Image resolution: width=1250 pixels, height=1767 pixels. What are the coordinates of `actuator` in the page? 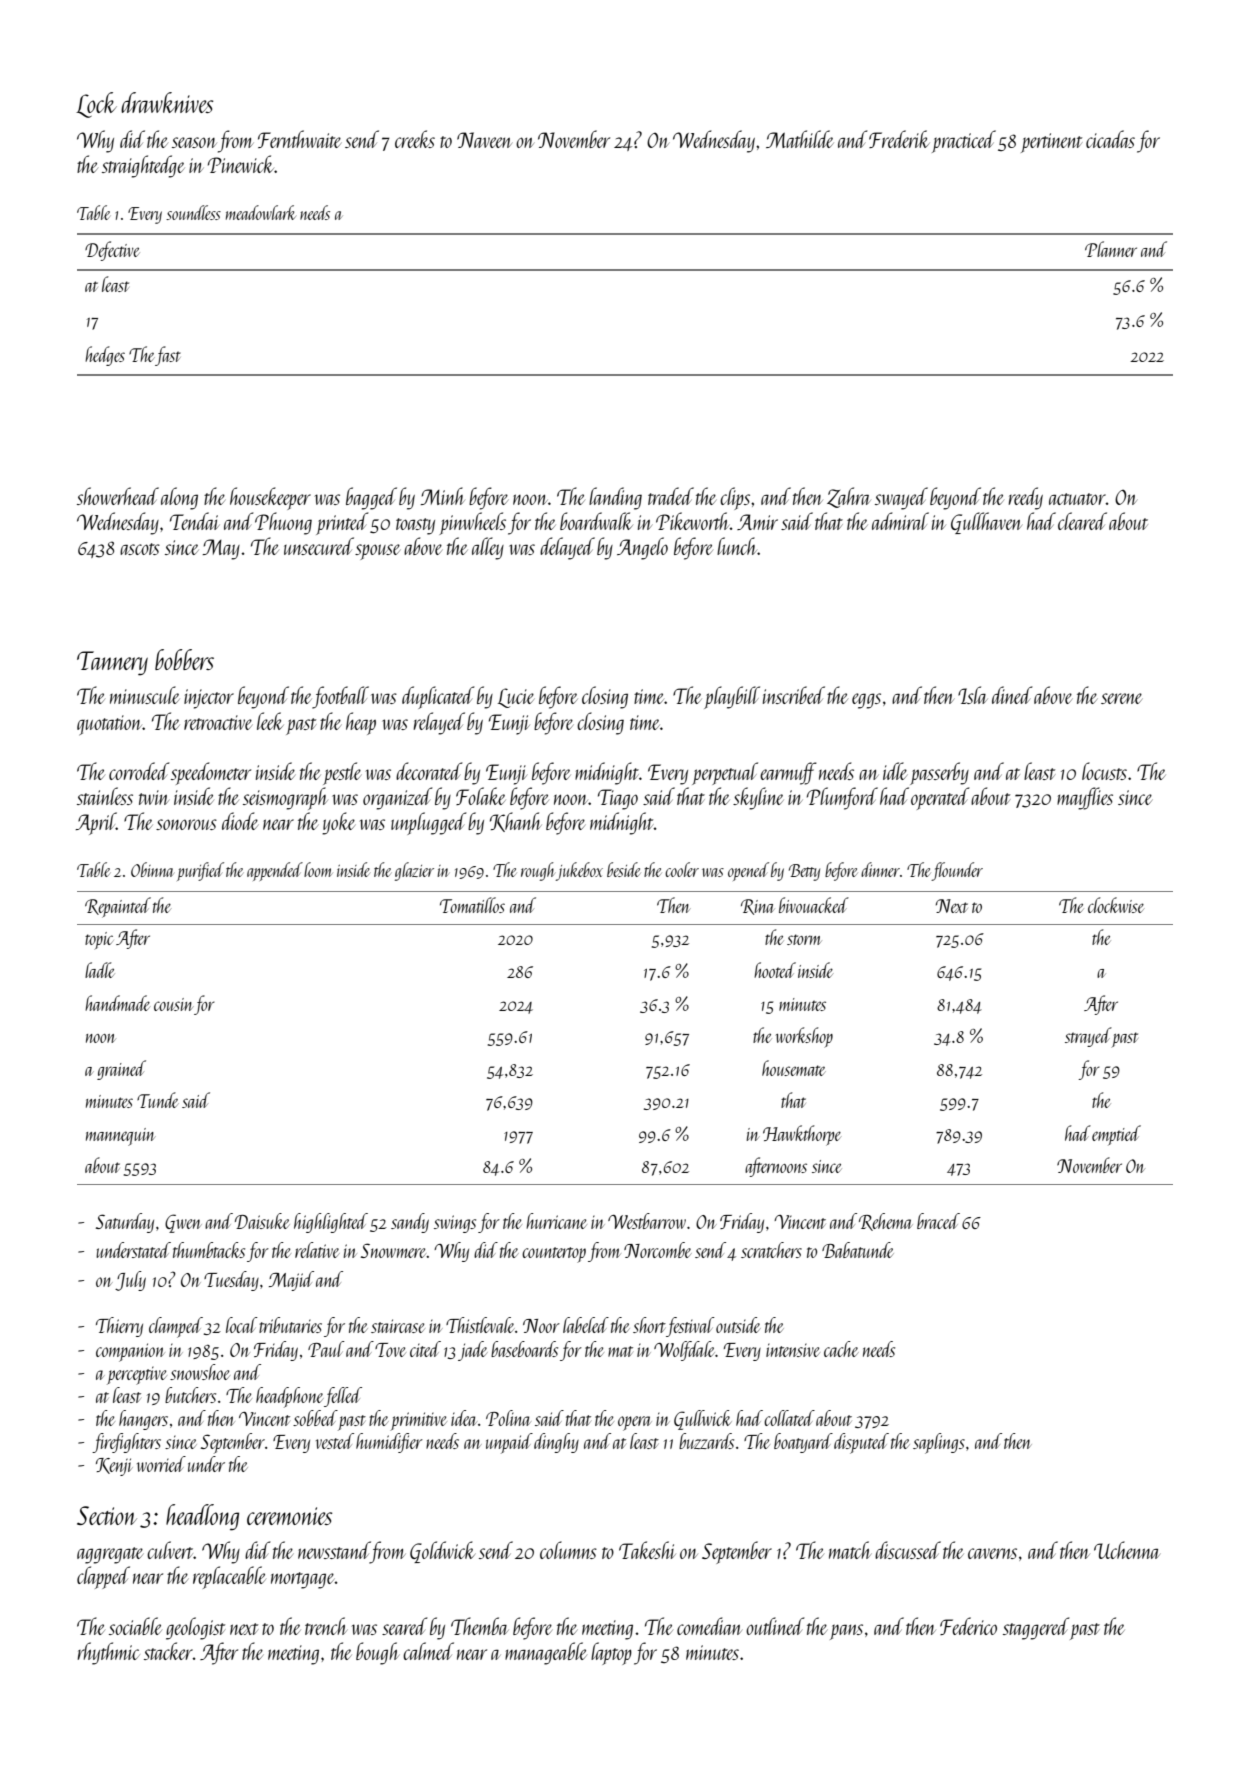 It's located at (1077, 499).
